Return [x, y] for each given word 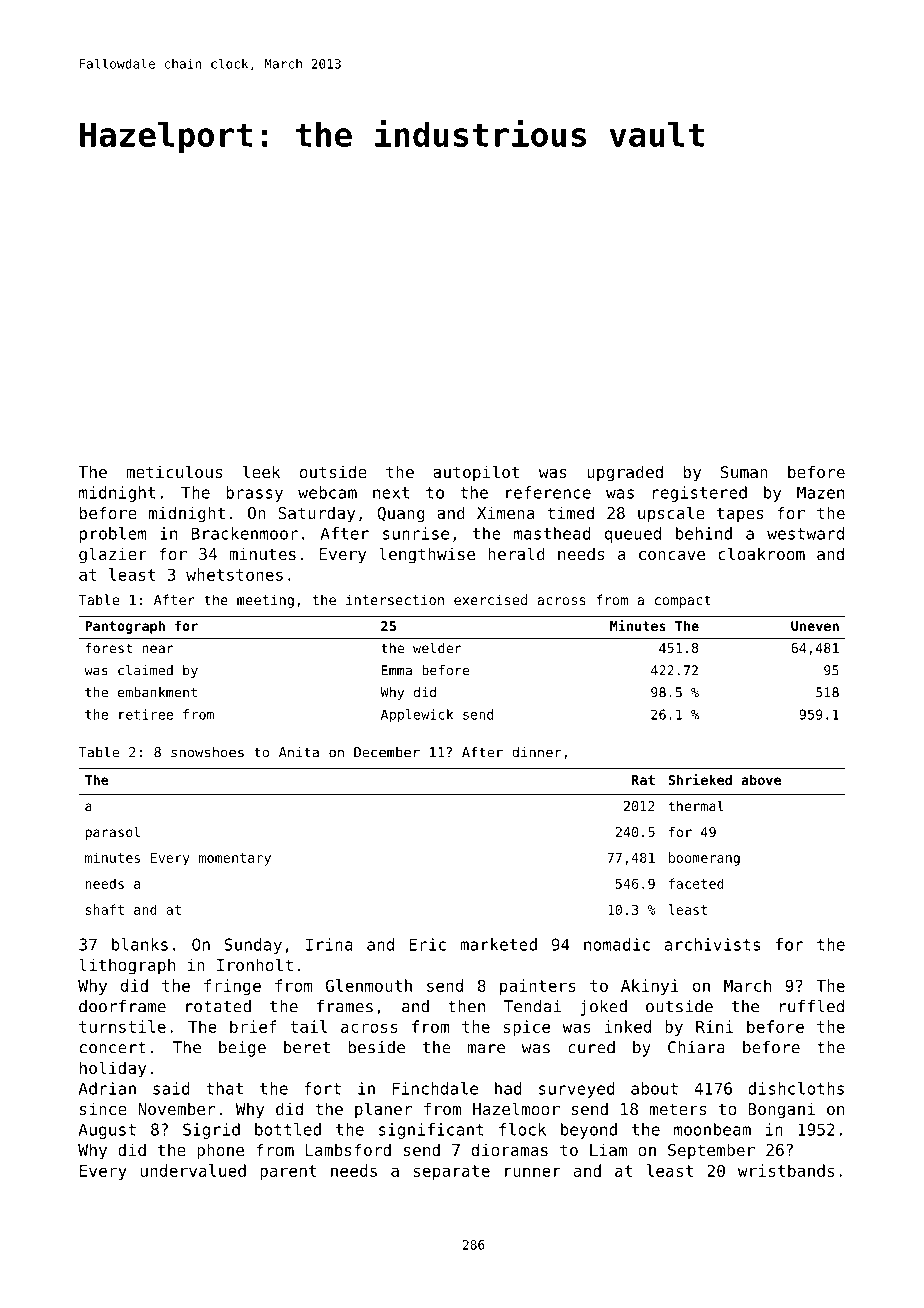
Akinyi [650, 987]
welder [437, 647]
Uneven [815, 626]
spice [526, 1028]
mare [486, 1049]
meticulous [174, 471]
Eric [427, 944]
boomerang [704, 859]
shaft [105, 909]
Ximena [505, 512]
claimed [145, 670]
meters [678, 1109]
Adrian [107, 1088]
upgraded [625, 473]
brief [253, 1026]
